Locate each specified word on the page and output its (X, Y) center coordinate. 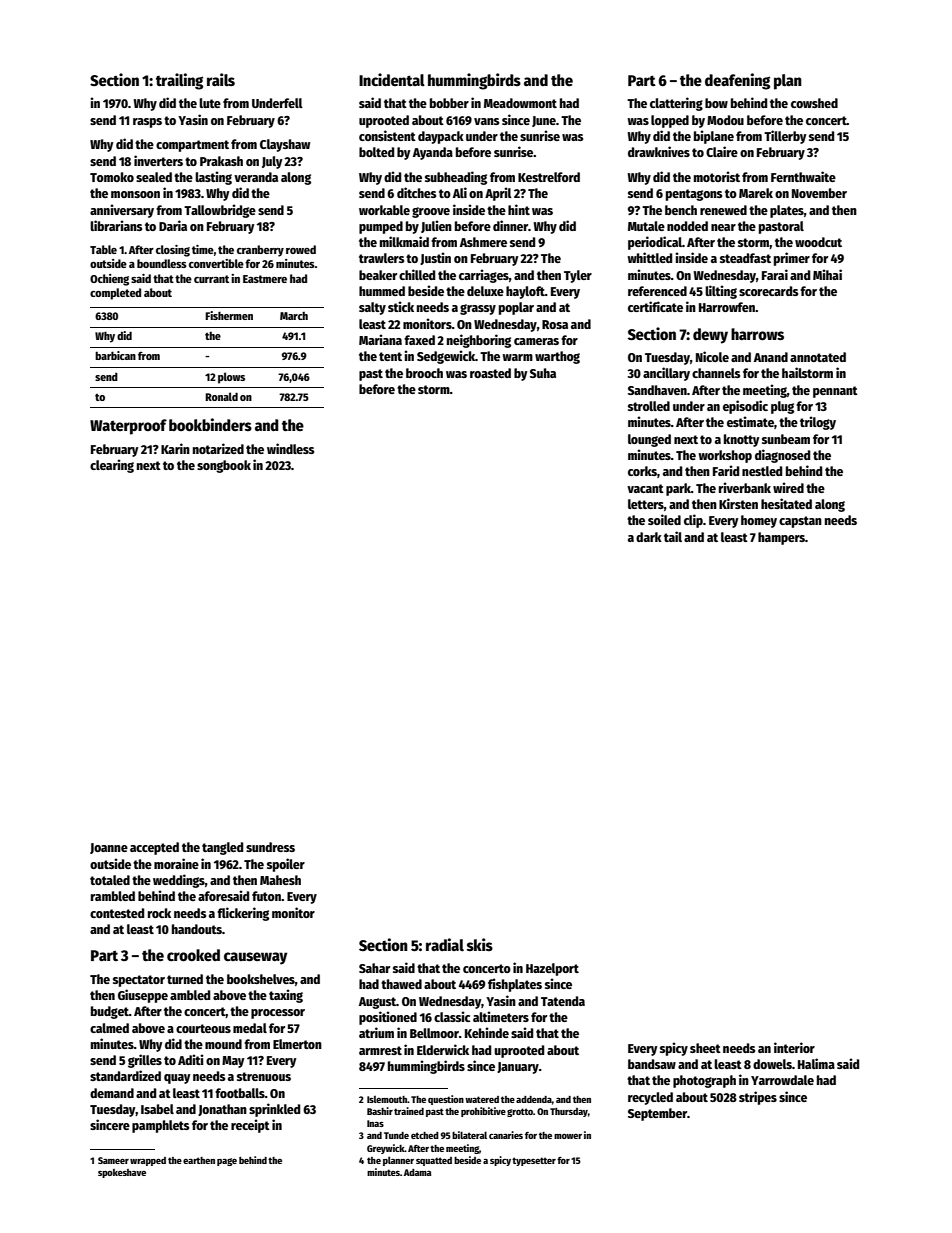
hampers (781, 538)
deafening (737, 81)
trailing (179, 81)
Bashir (380, 1111)
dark (649, 537)
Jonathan (222, 1110)
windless (290, 448)
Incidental (392, 79)
